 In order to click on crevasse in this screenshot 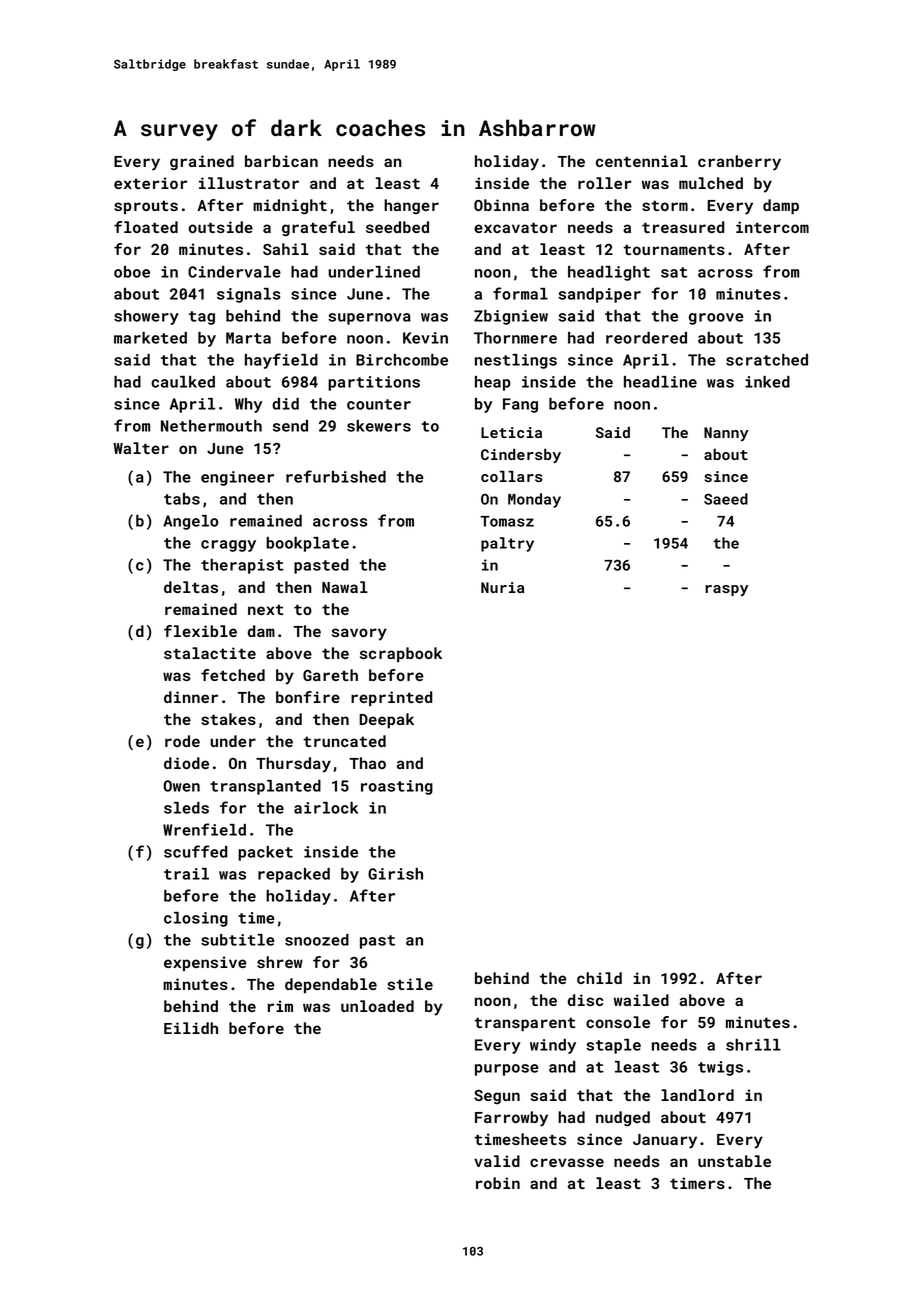, I will do `click(567, 1162)`.
